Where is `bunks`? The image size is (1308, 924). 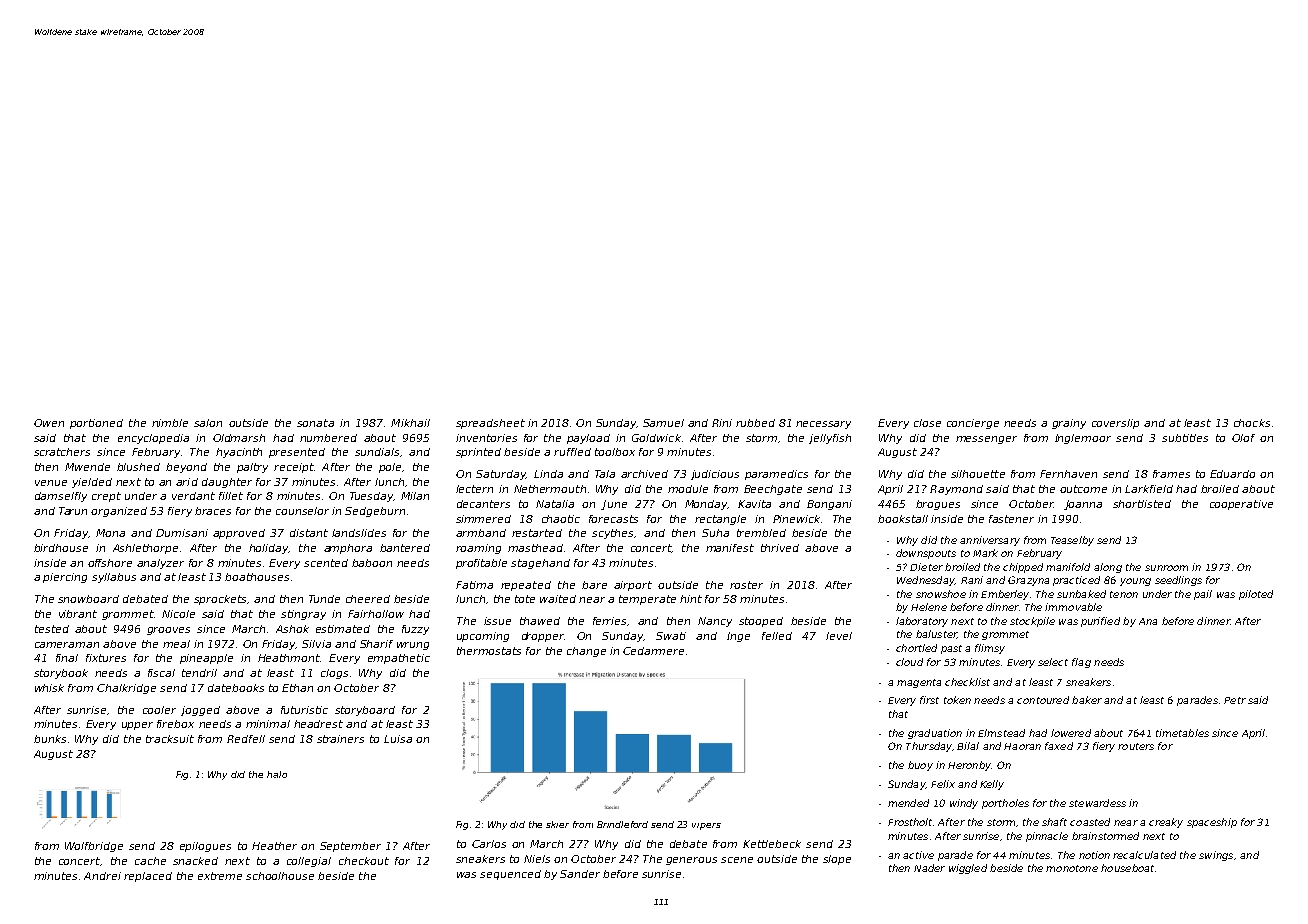
bunks is located at coordinates (50, 739).
